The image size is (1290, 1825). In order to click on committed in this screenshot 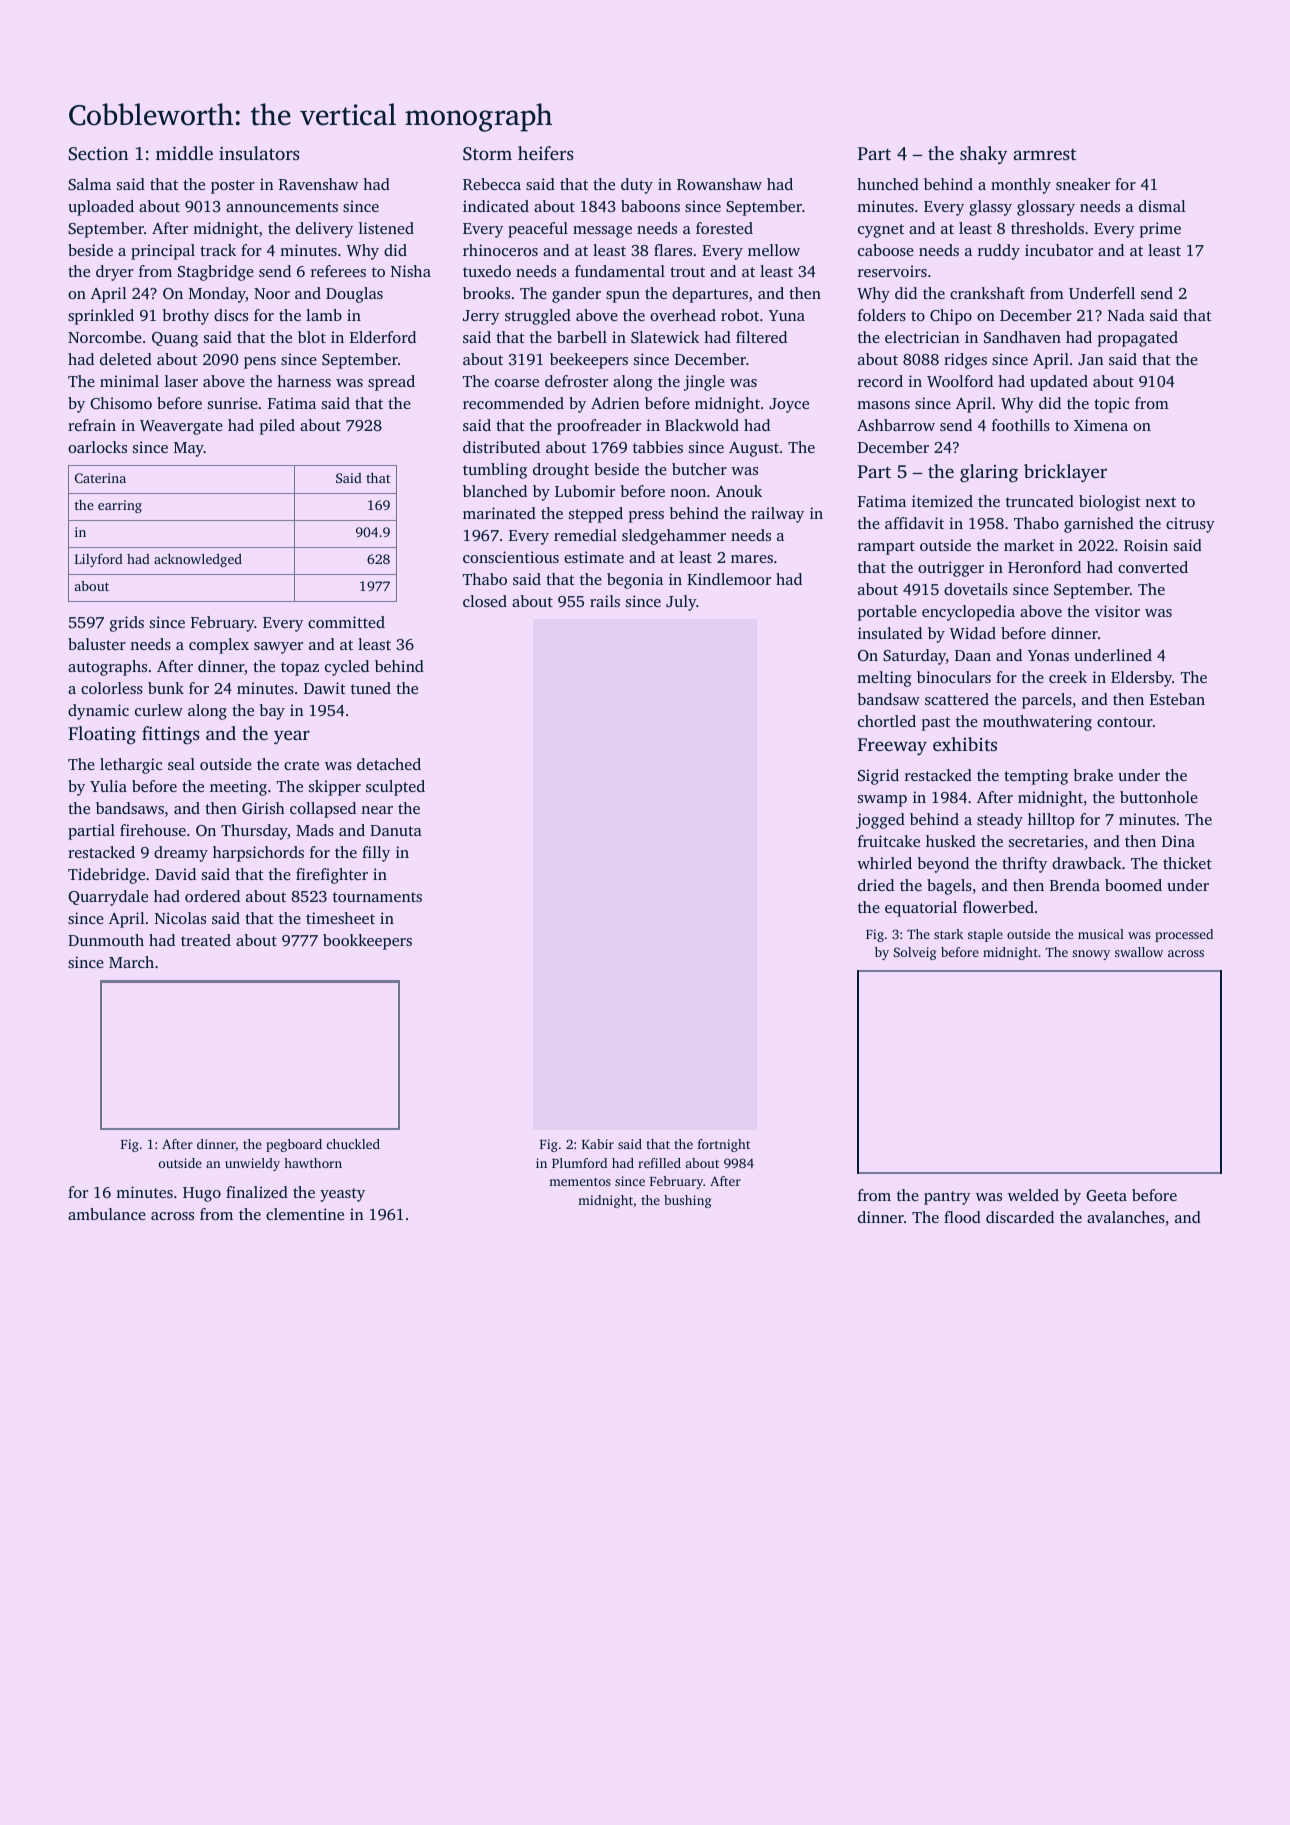, I will do `click(346, 622)`.
